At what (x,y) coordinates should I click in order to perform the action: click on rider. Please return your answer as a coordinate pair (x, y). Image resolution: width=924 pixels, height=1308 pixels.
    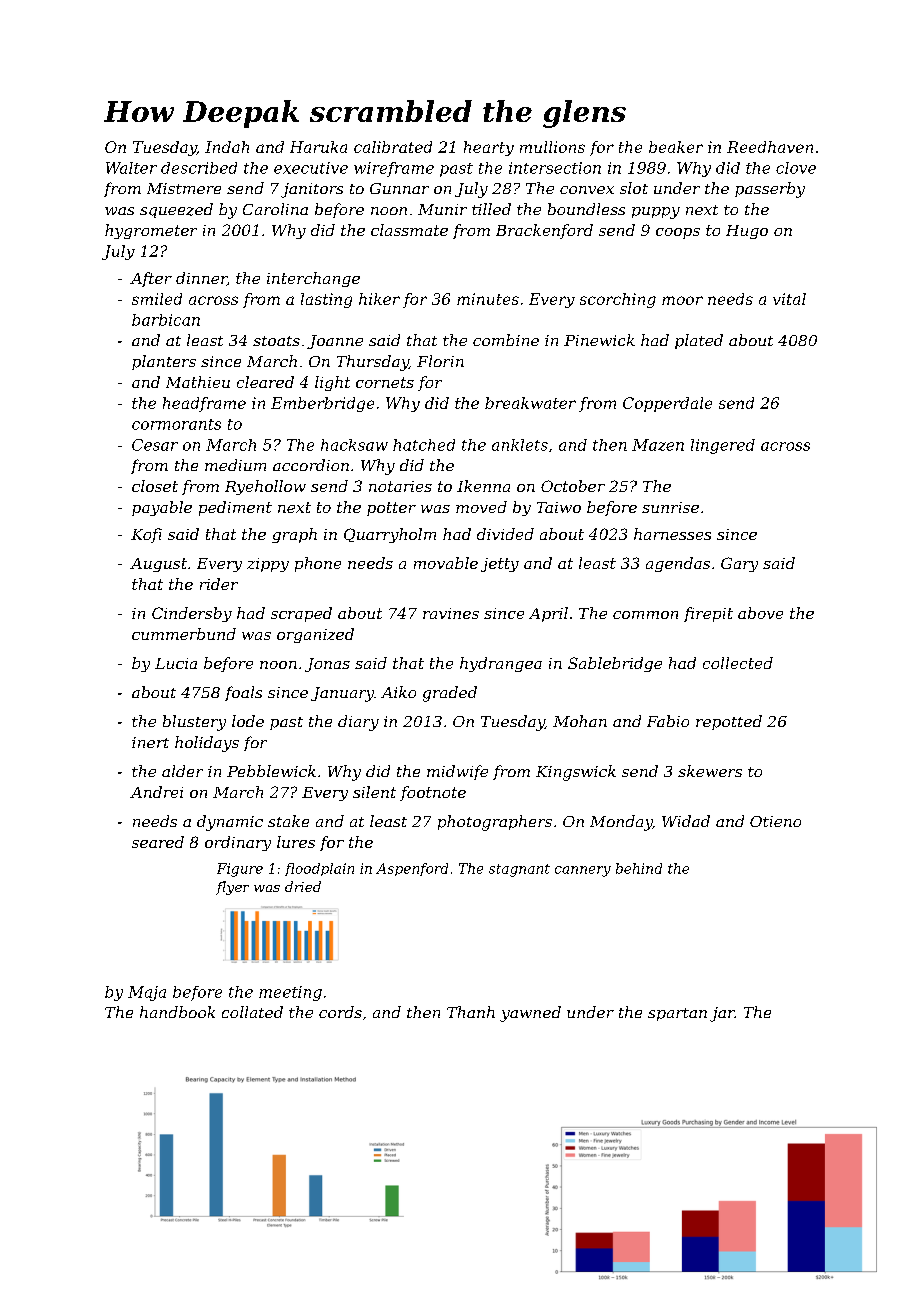
    Looking at the image, I should click on (219, 584).
